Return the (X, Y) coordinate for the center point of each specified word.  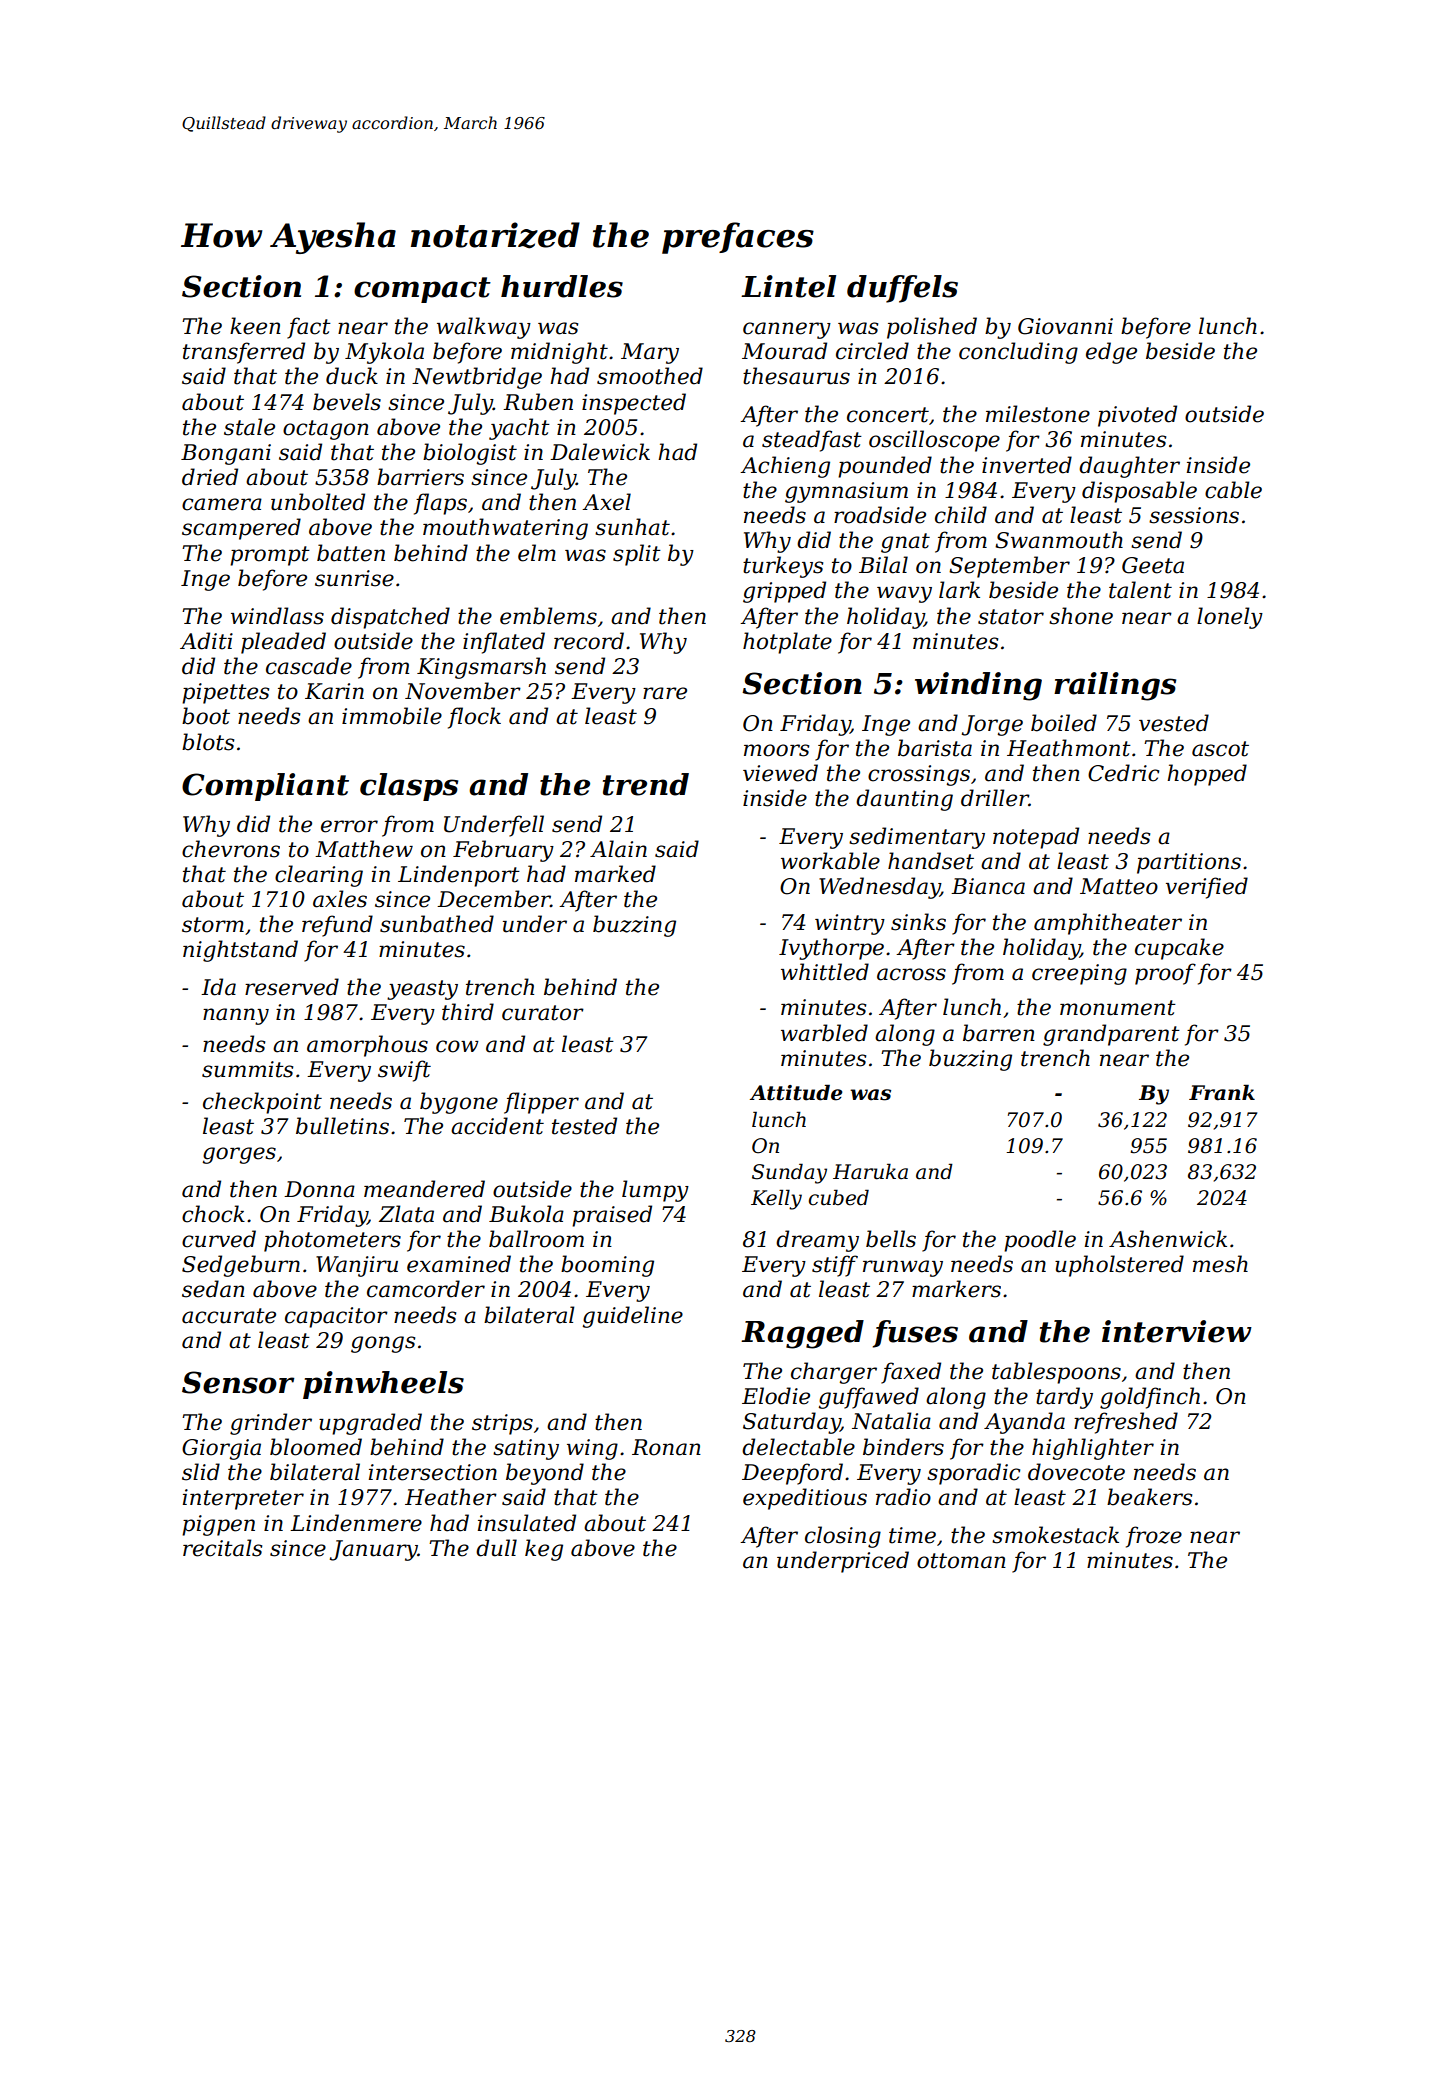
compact (422, 290)
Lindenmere (356, 1523)
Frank (1222, 1092)
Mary (650, 353)
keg (544, 1550)
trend (646, 784)
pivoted (1137, 416)
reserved (292, 987)
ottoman (961, 1561)
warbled (824, 1033)
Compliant (265, 787)
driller (995, 798)
